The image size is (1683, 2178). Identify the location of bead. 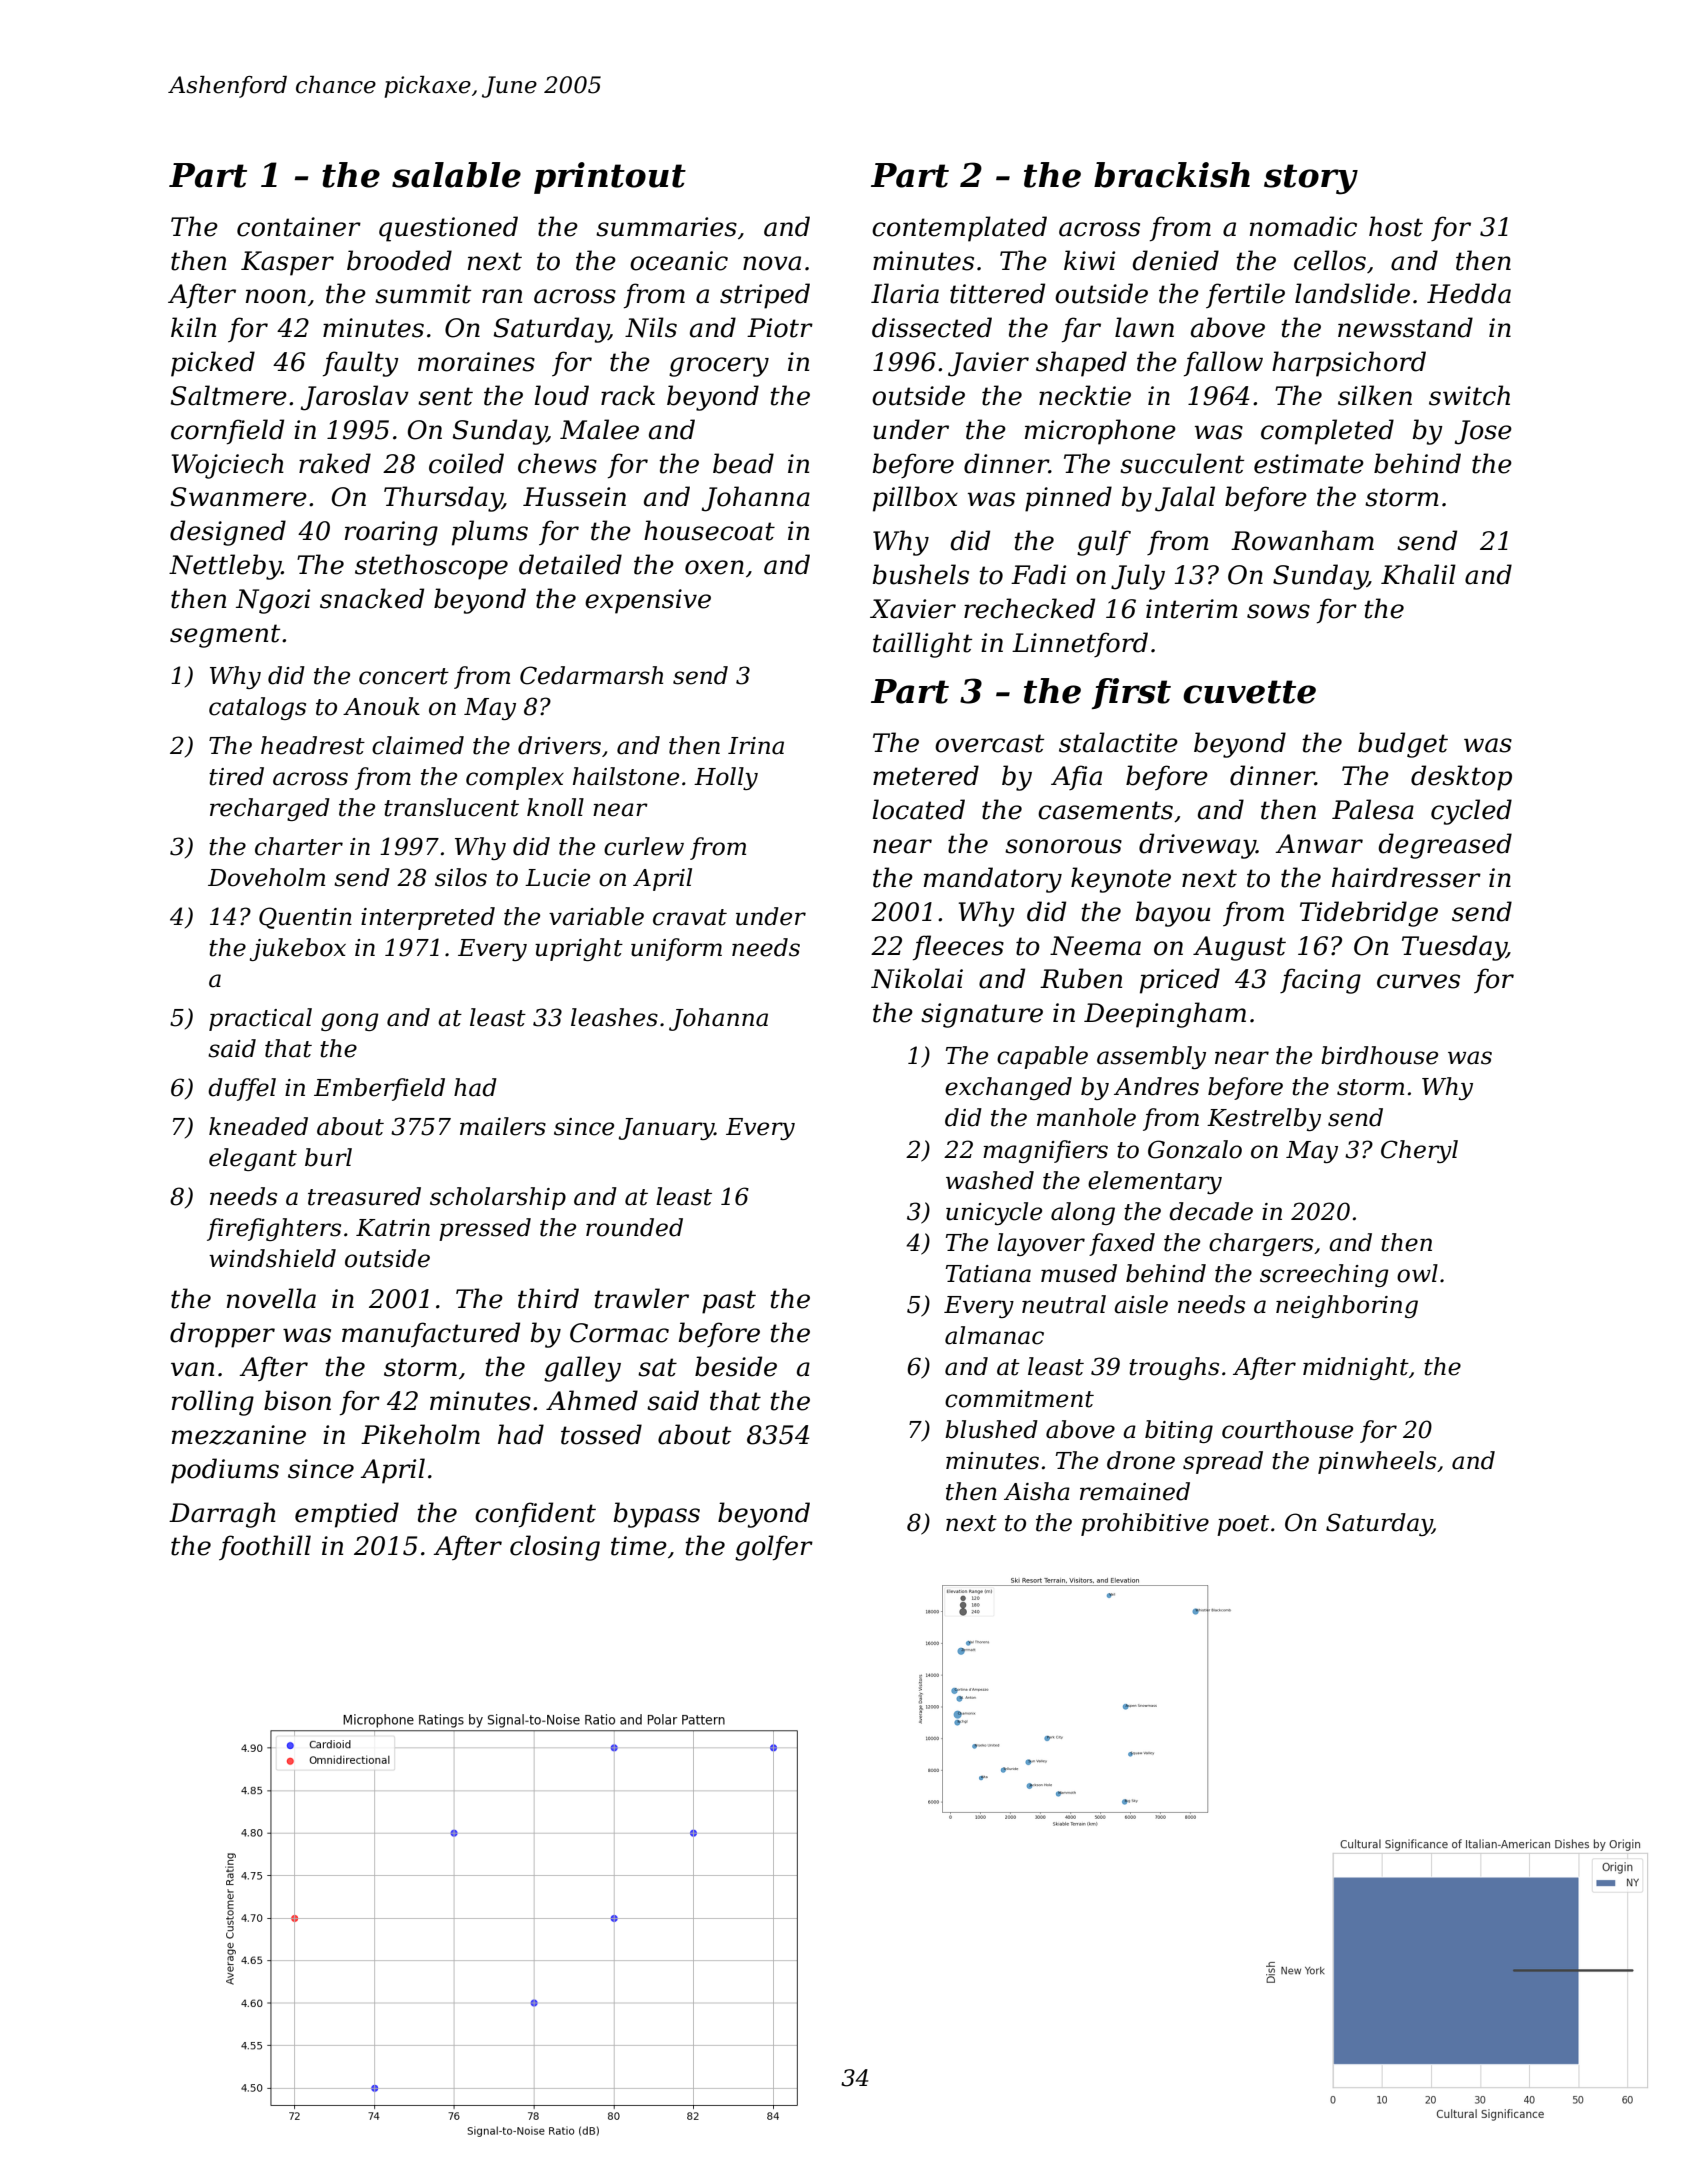
(743, 463).
